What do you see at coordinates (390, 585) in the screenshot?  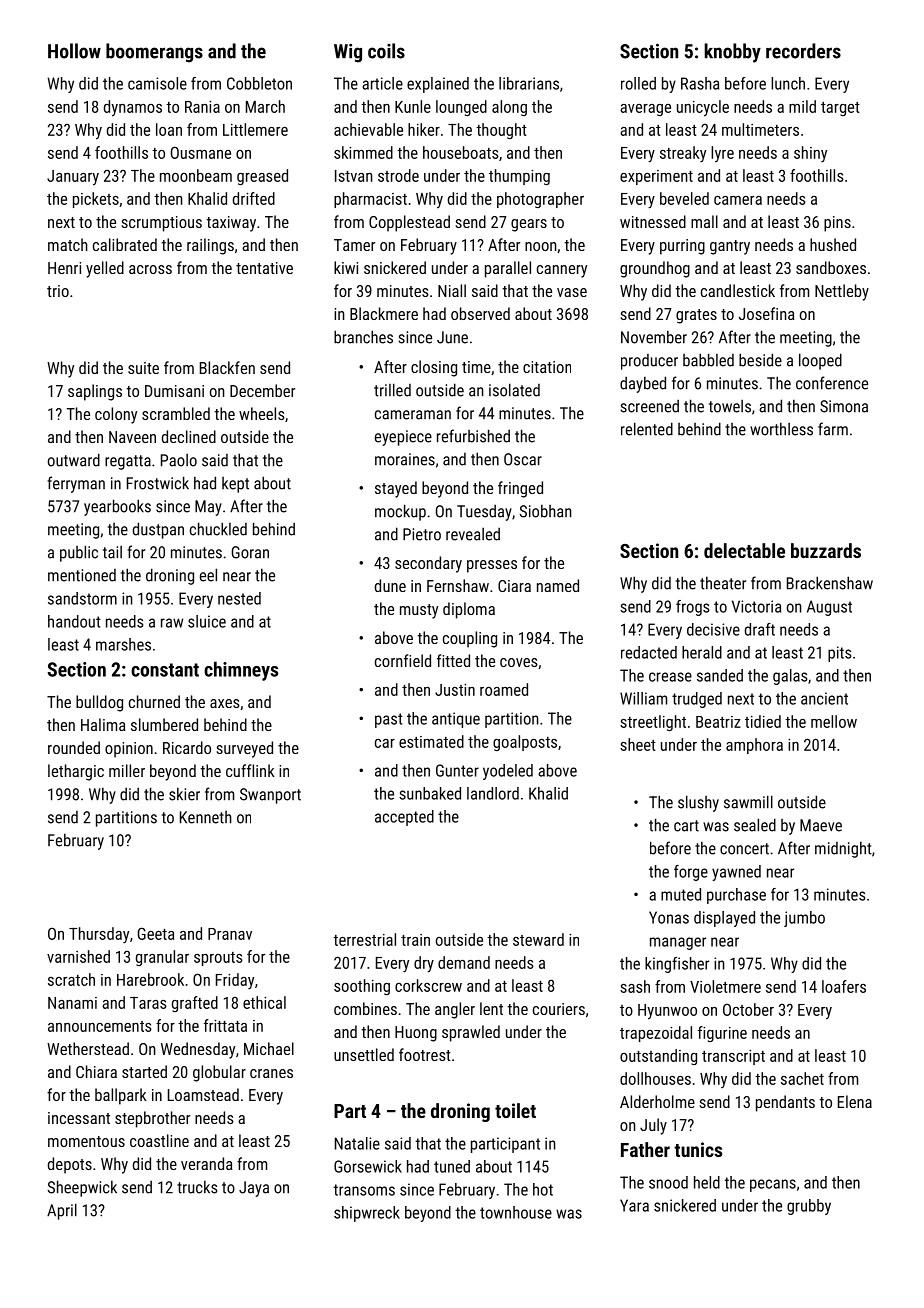 I see `dune` at bounding box center [390, 585].
